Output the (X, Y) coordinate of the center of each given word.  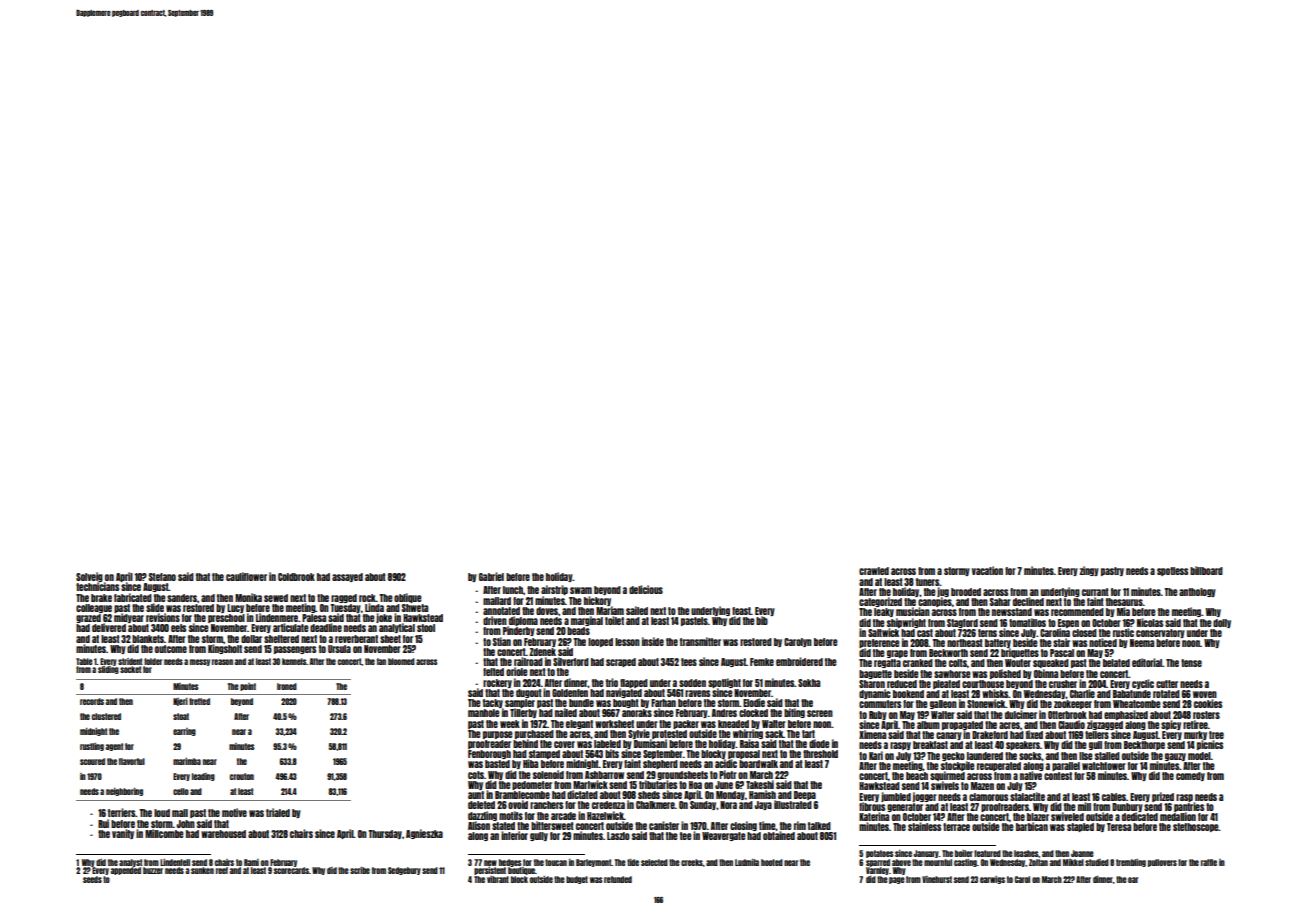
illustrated (793, 805)
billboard (1206, 570)
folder (153, 661)
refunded (618, 879)
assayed (347, 577)
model (1199, 756)
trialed (278, 812)
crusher (1063, 684)
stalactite (1027, 796)
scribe (360, 870)
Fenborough (489, 754)
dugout (529, 693)
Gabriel (491, 576)
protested (669, 734)
